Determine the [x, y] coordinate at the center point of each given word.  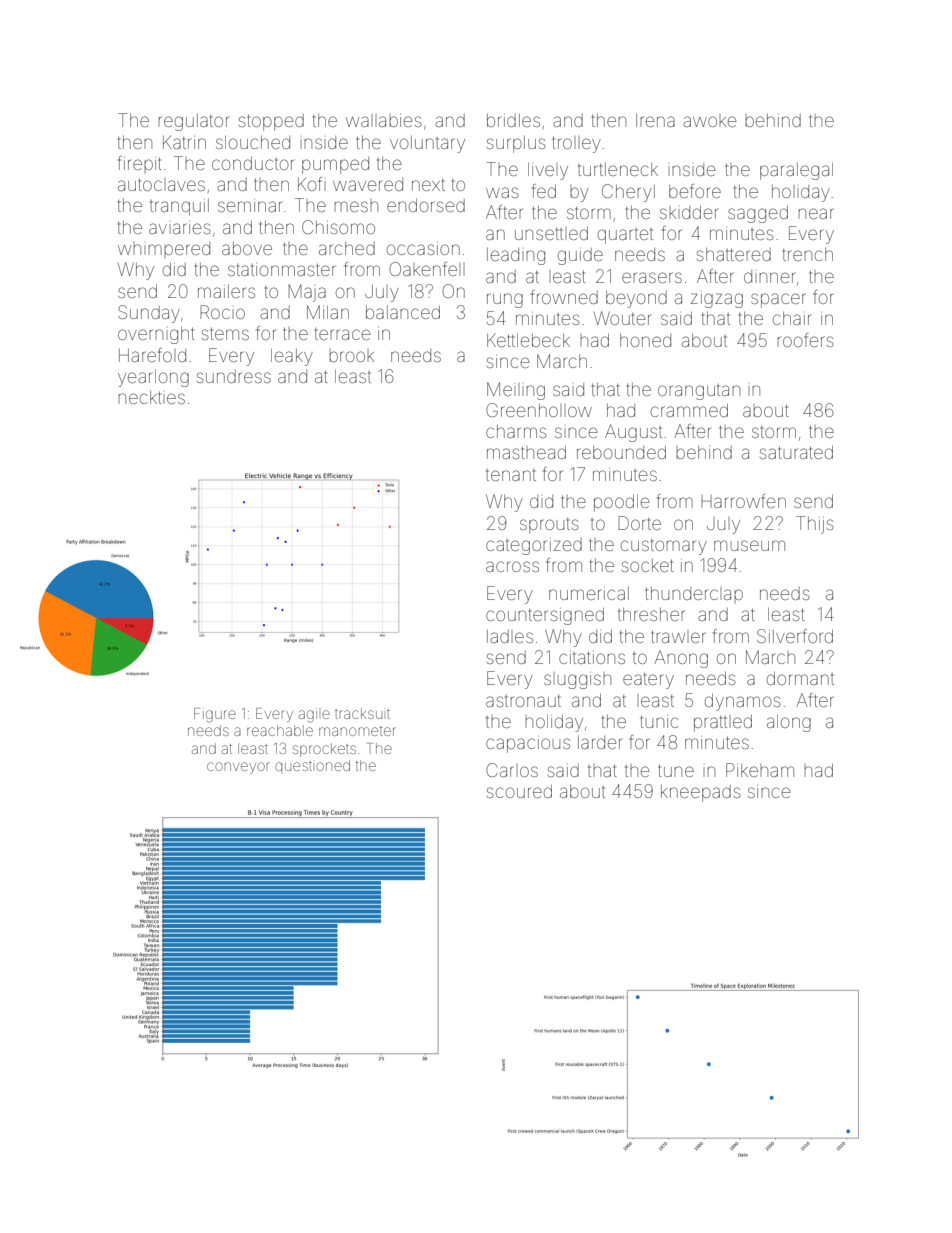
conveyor [238, 768]
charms [516, 431]
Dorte [639, 523]
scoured [519, 791]
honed [645, 340]
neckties [151, 397]
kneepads [701, 793]
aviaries [180, 227]
